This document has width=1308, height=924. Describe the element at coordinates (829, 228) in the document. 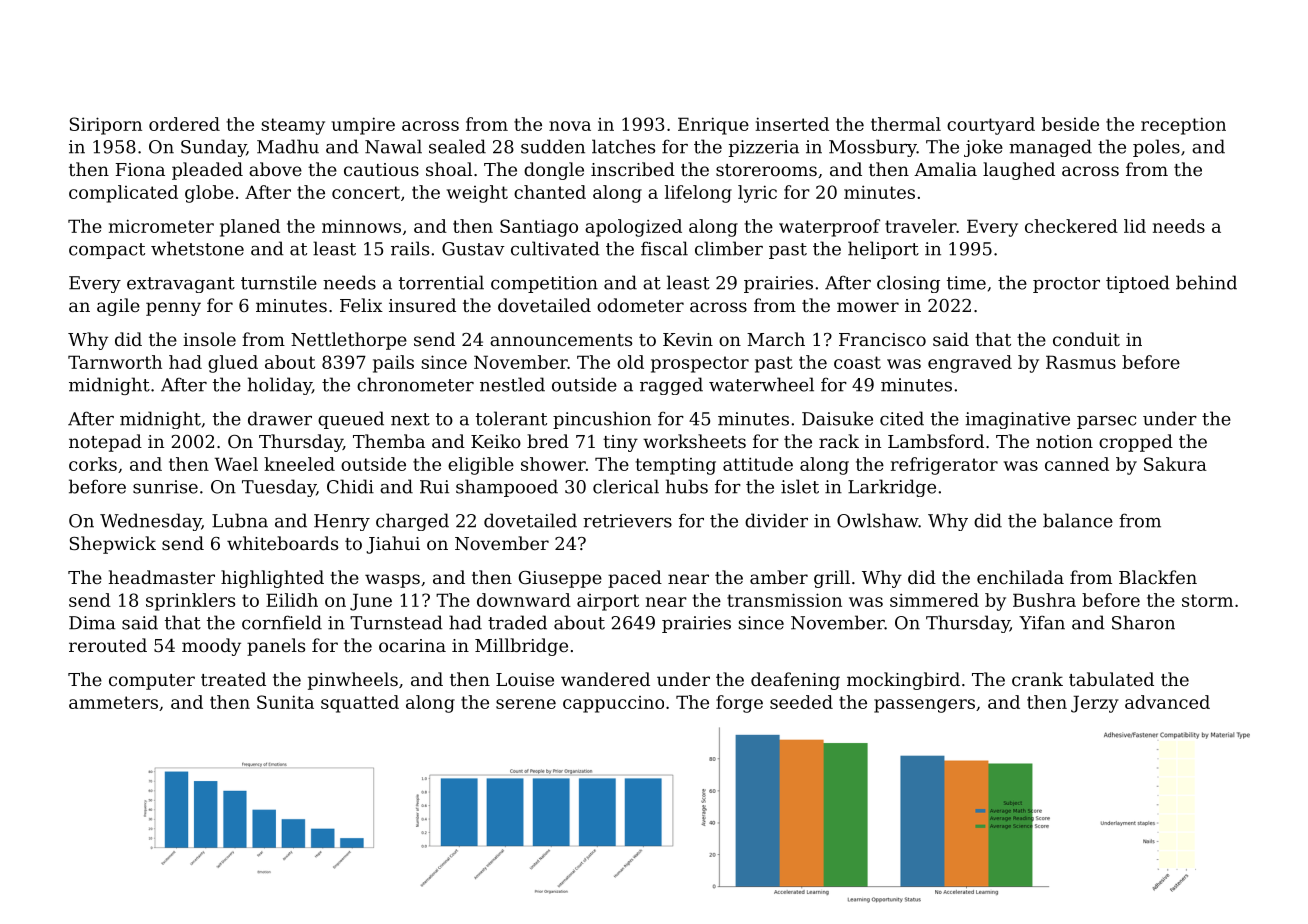

I see `waterproof` at that location.
